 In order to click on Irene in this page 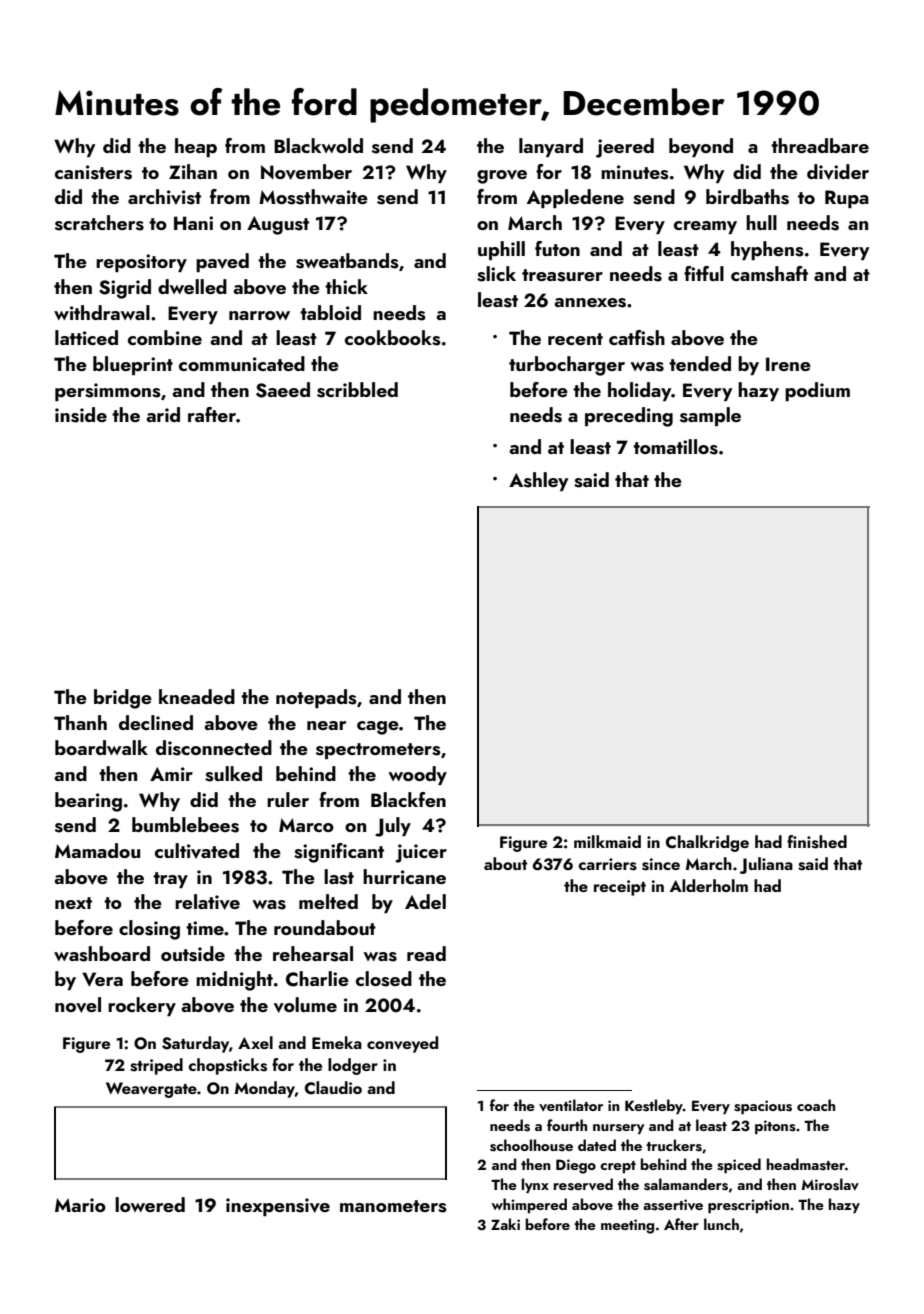, I will do `click(788, 364)`.
